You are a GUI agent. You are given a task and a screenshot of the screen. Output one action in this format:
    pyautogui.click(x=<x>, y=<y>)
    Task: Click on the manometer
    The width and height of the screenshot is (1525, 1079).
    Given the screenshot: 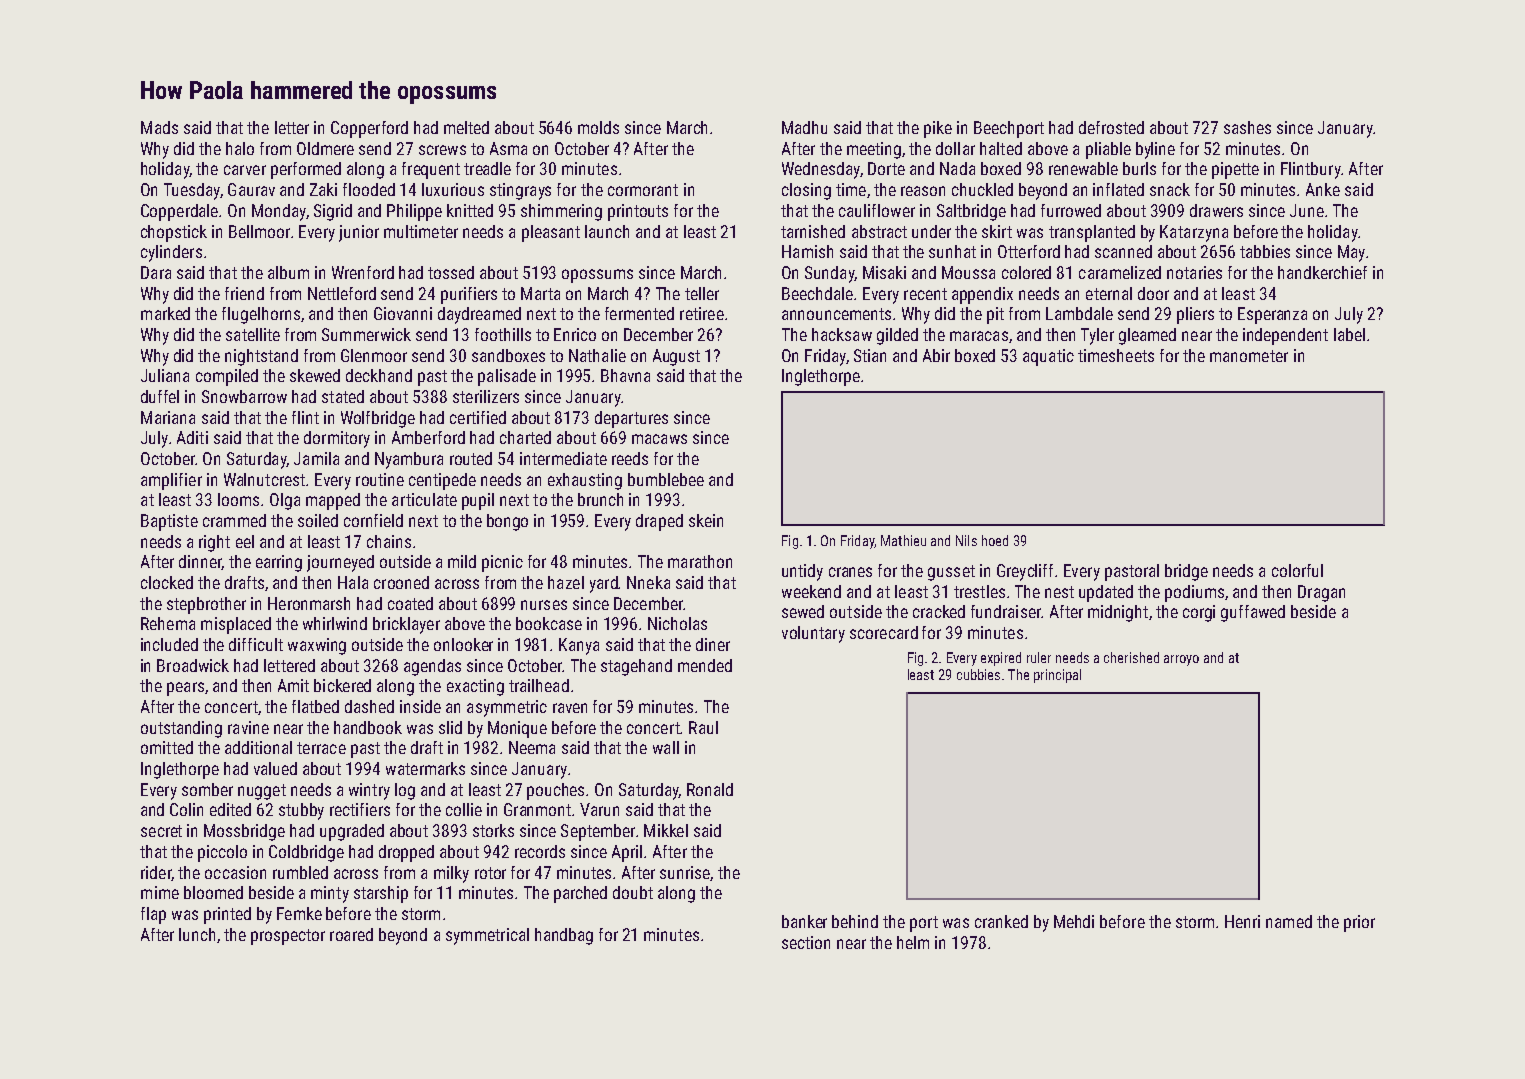 What is the action you would take?
    pyautogui.click(x=1249, y=356)
